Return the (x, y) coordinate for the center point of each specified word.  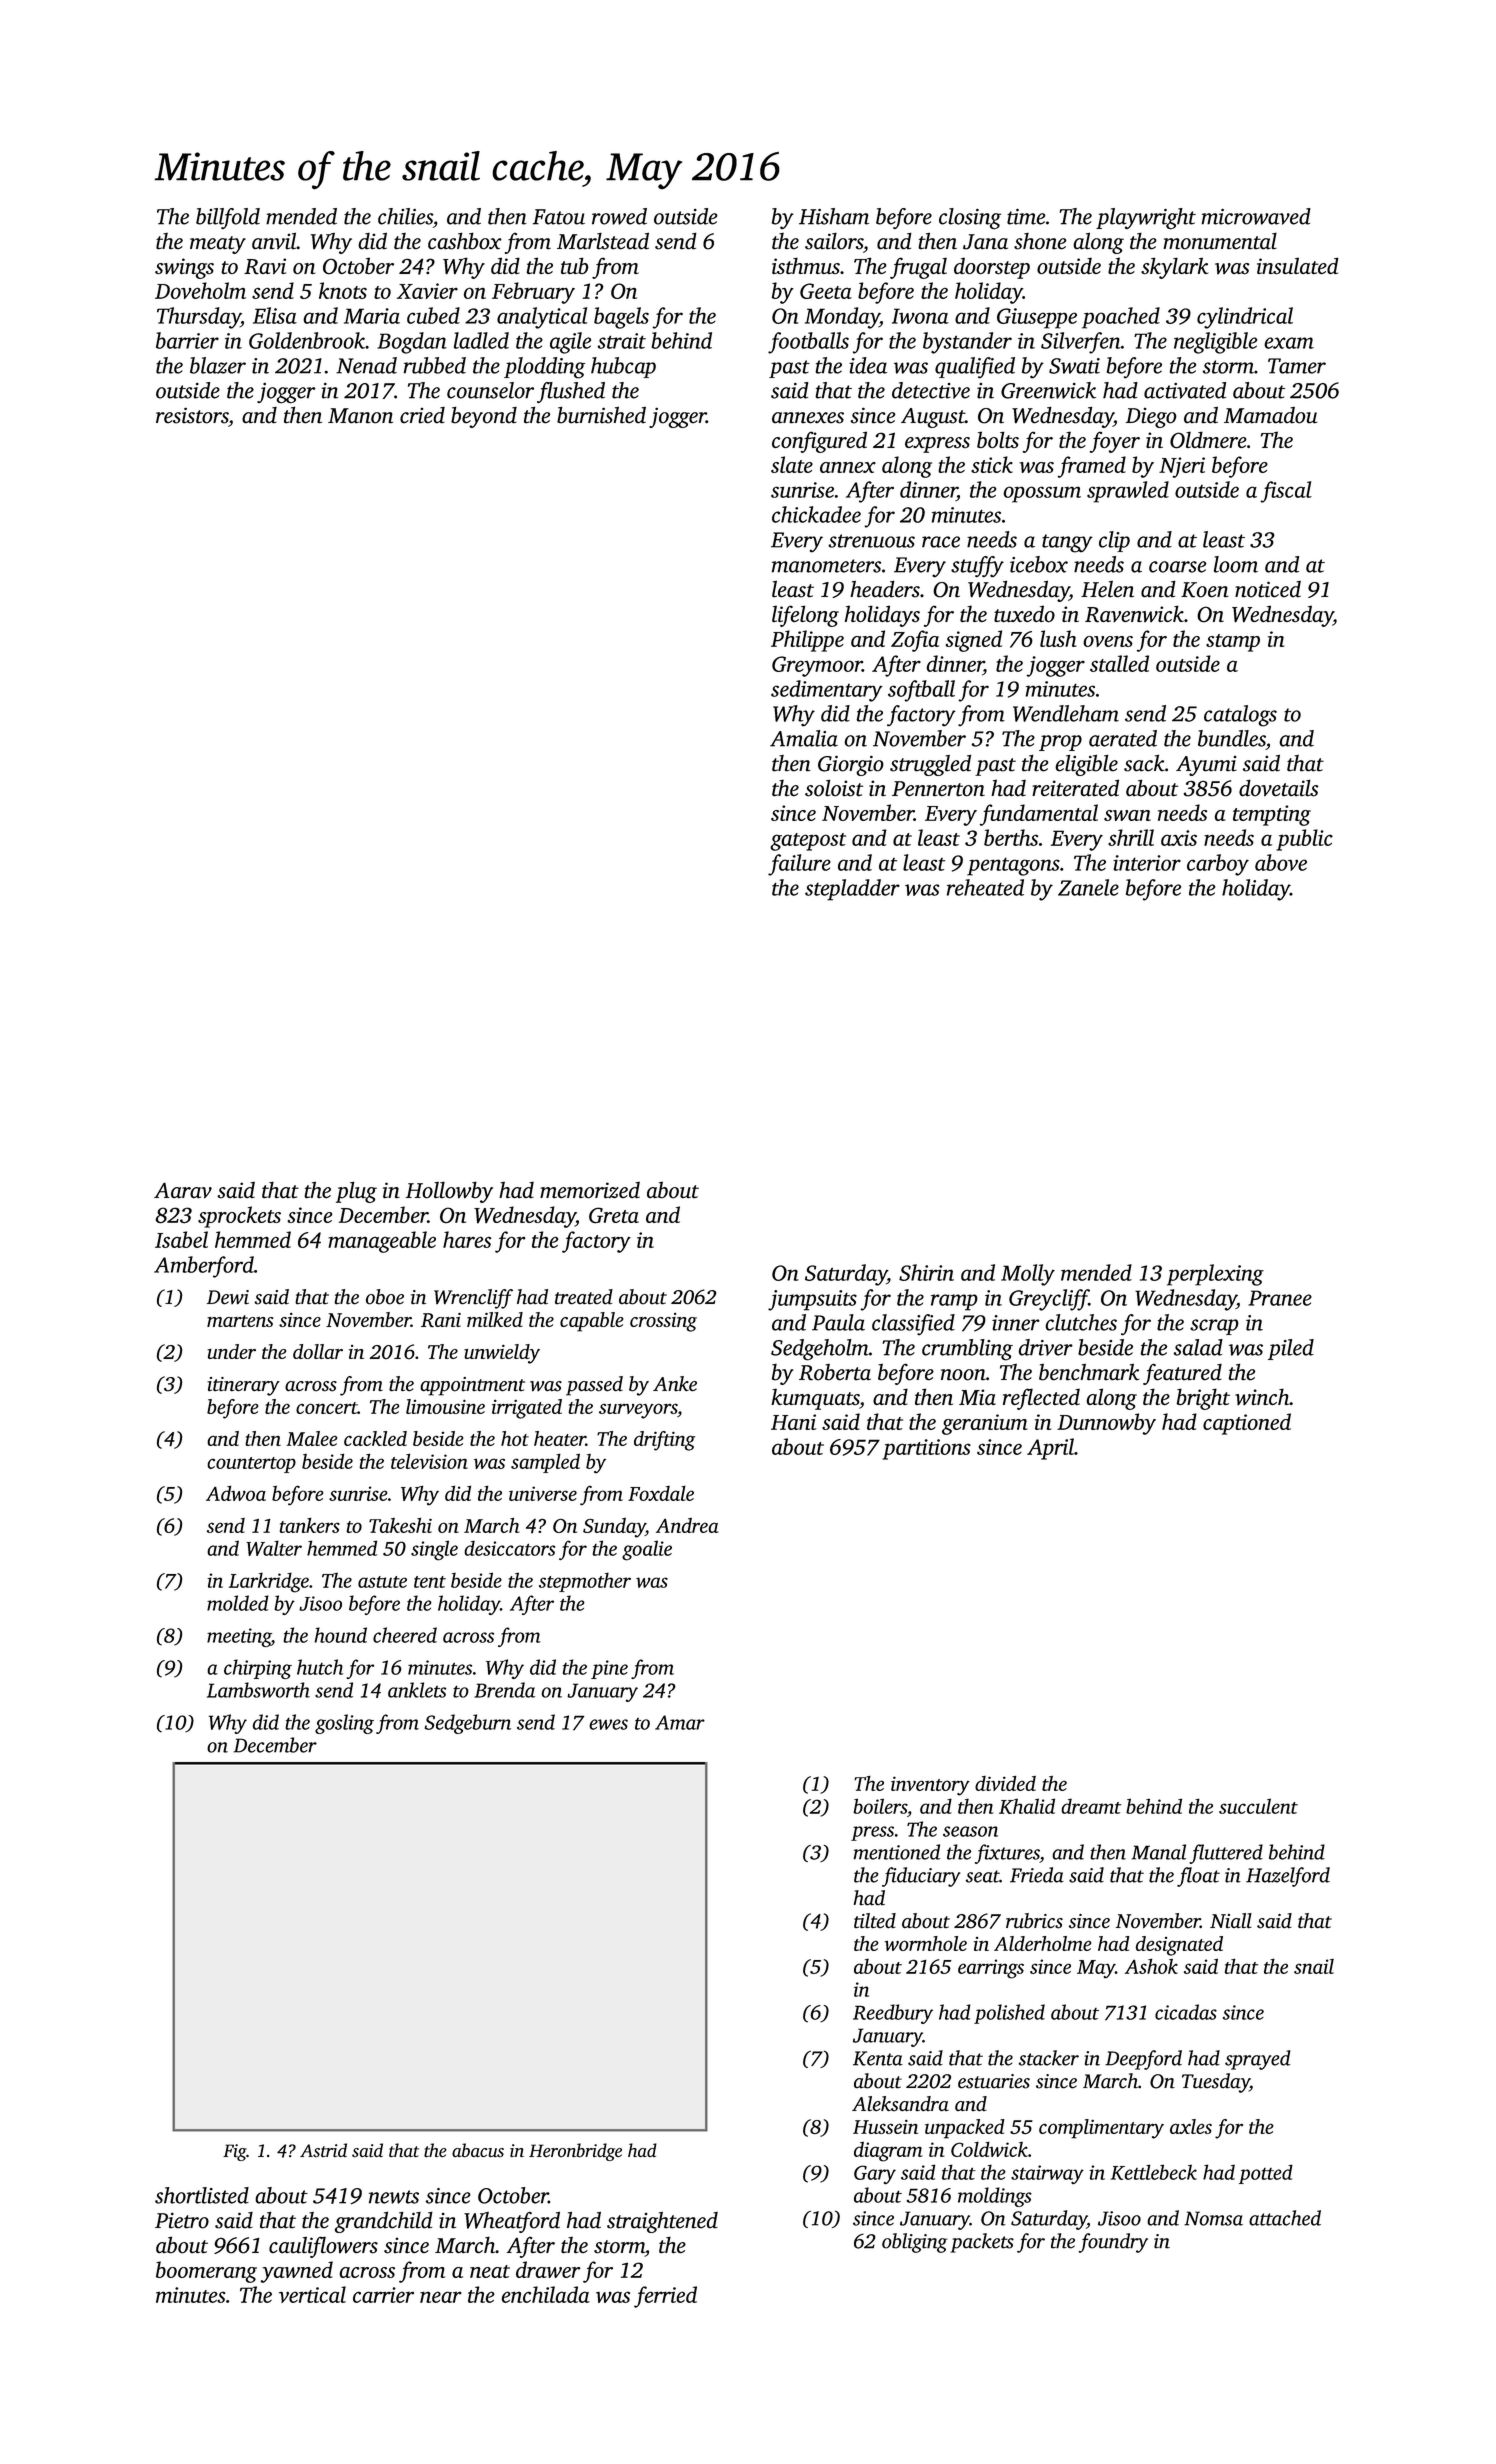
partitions (926, 1449)
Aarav (183, 1190)
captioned (1247, 1424)
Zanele (1088, 887)
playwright (1146, 219)
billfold (228, 218)
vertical (312, 2294)
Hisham (834, 216)
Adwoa (236, 1493)
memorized (590, 1190)
